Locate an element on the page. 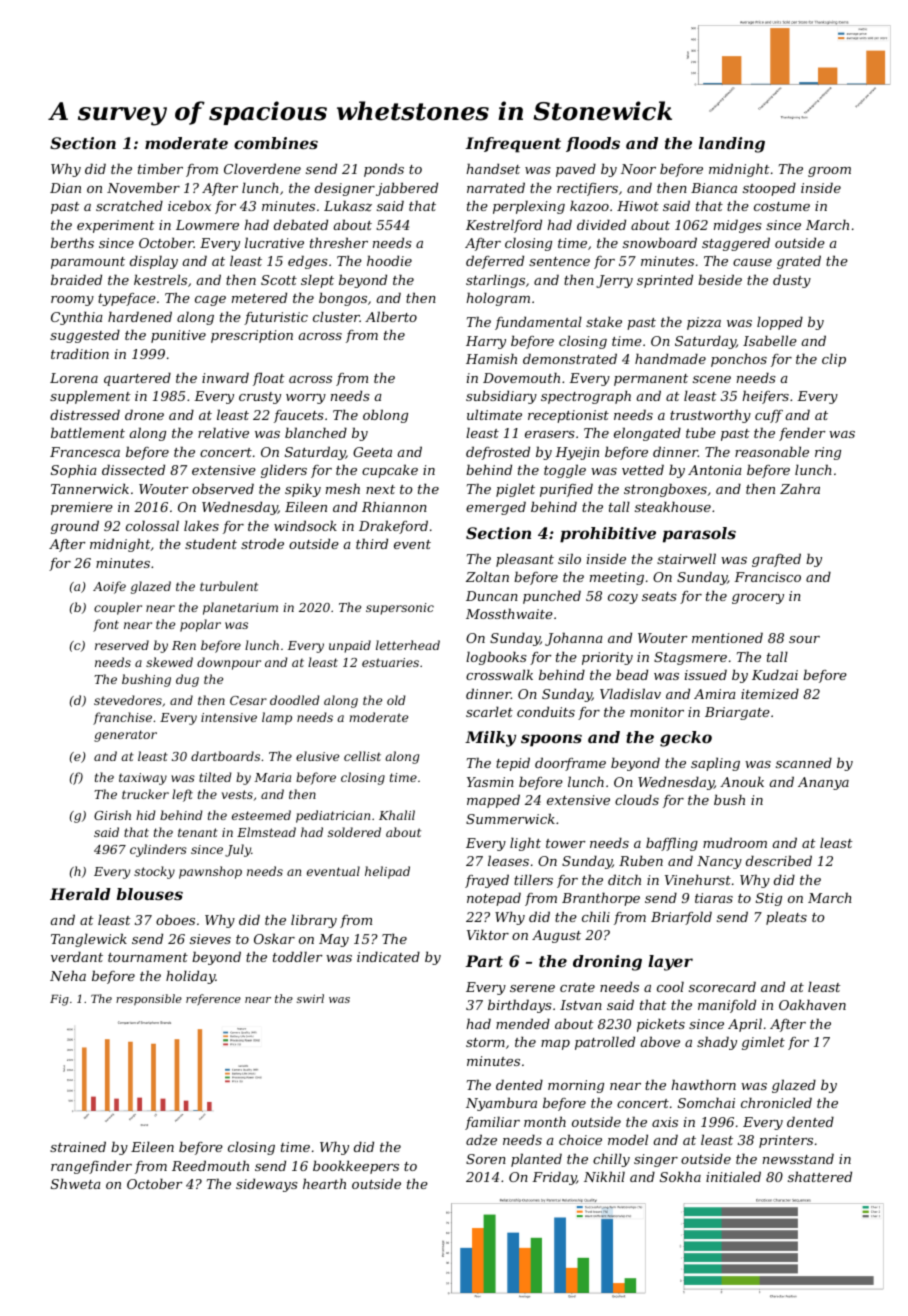 The width and height of the page is (908, 1316). Johanna is located at coordinates (574, 639).
